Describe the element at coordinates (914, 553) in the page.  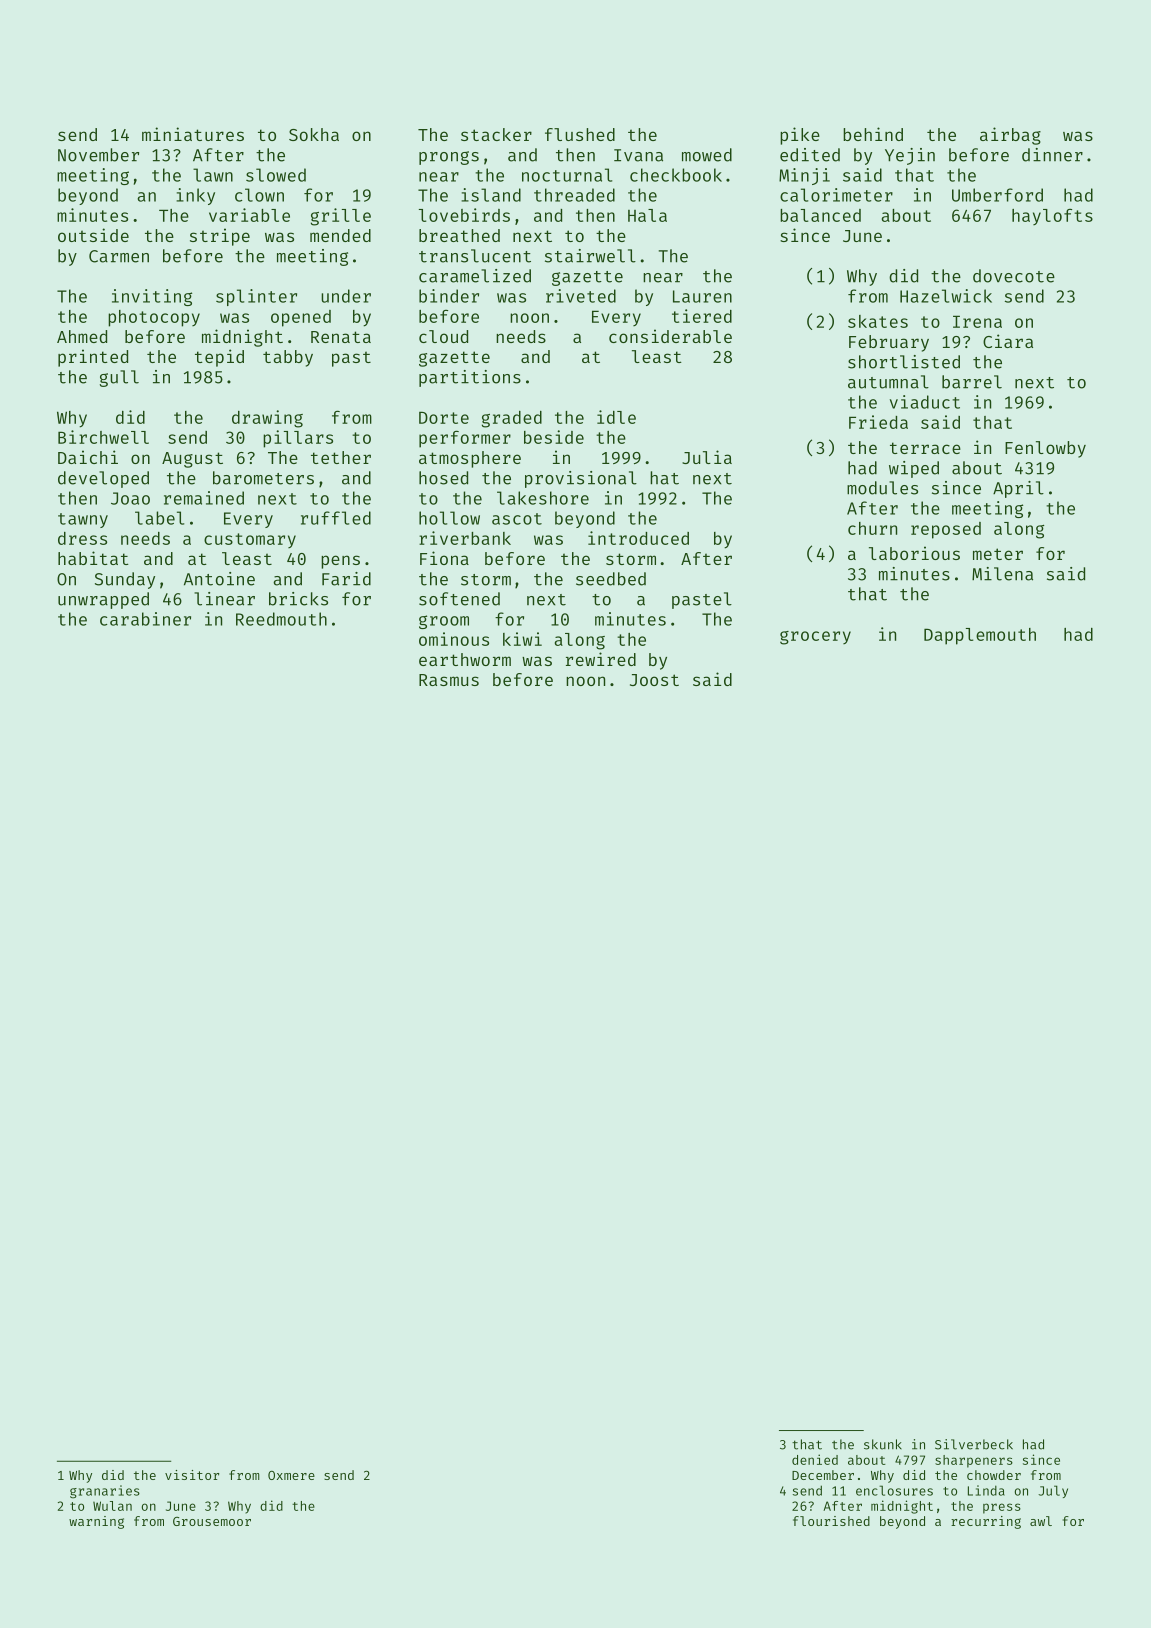
I see `laborious` at that location.
